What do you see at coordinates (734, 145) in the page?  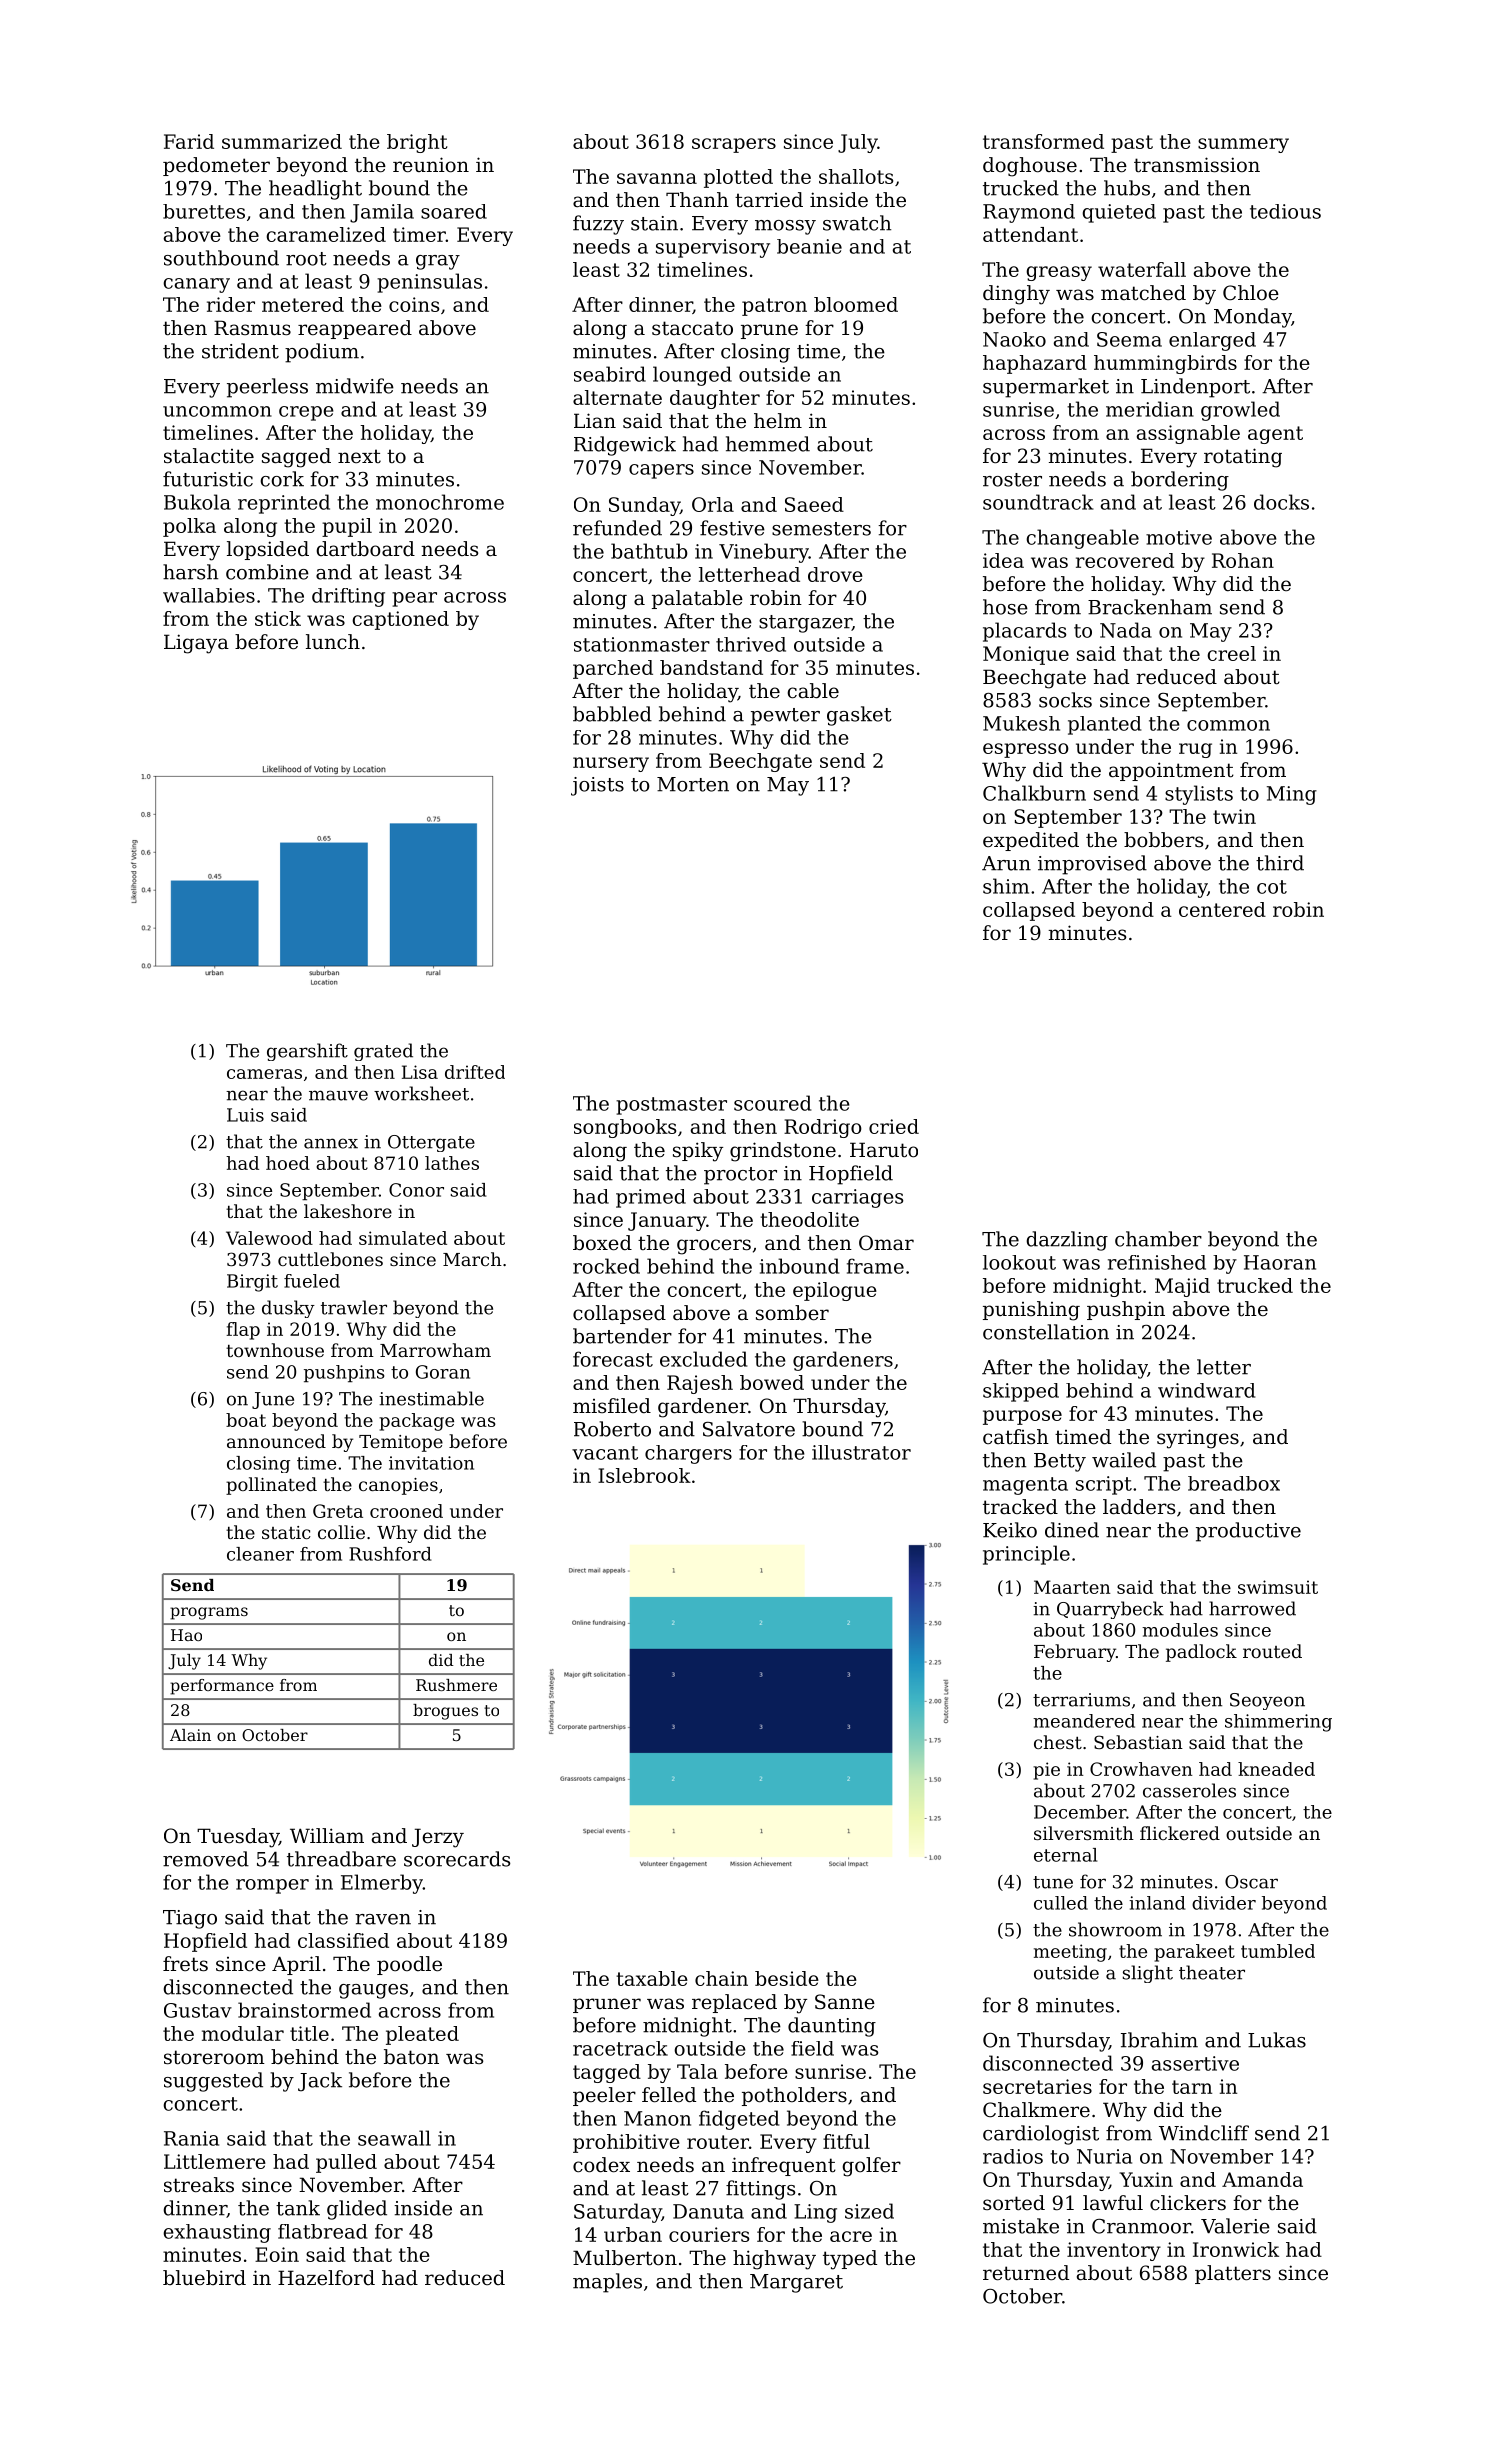 I see `scrapers` at bounding box center [734, 145].
